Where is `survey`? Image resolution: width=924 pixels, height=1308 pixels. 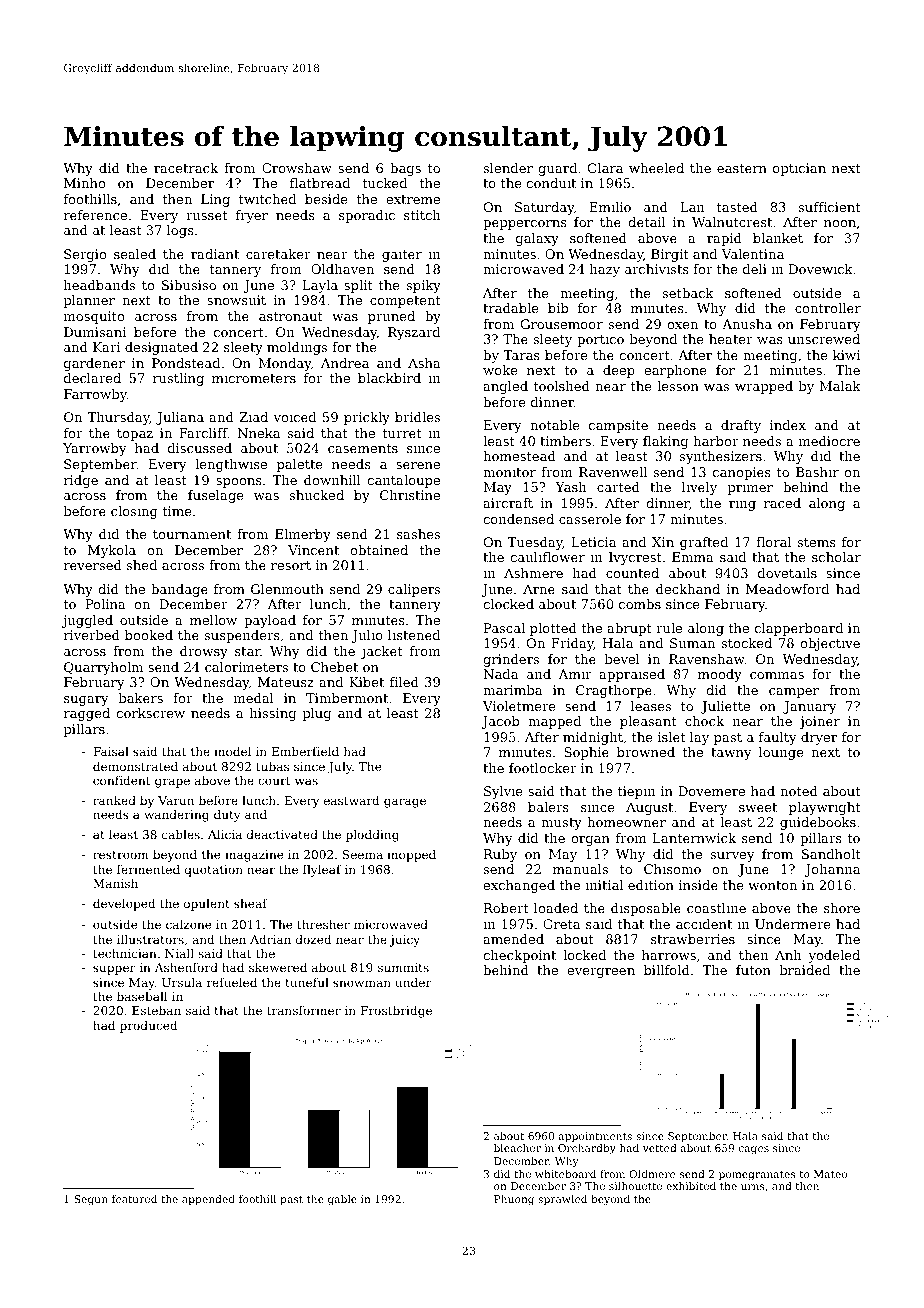
survey is located at coordinates (733, 857).
